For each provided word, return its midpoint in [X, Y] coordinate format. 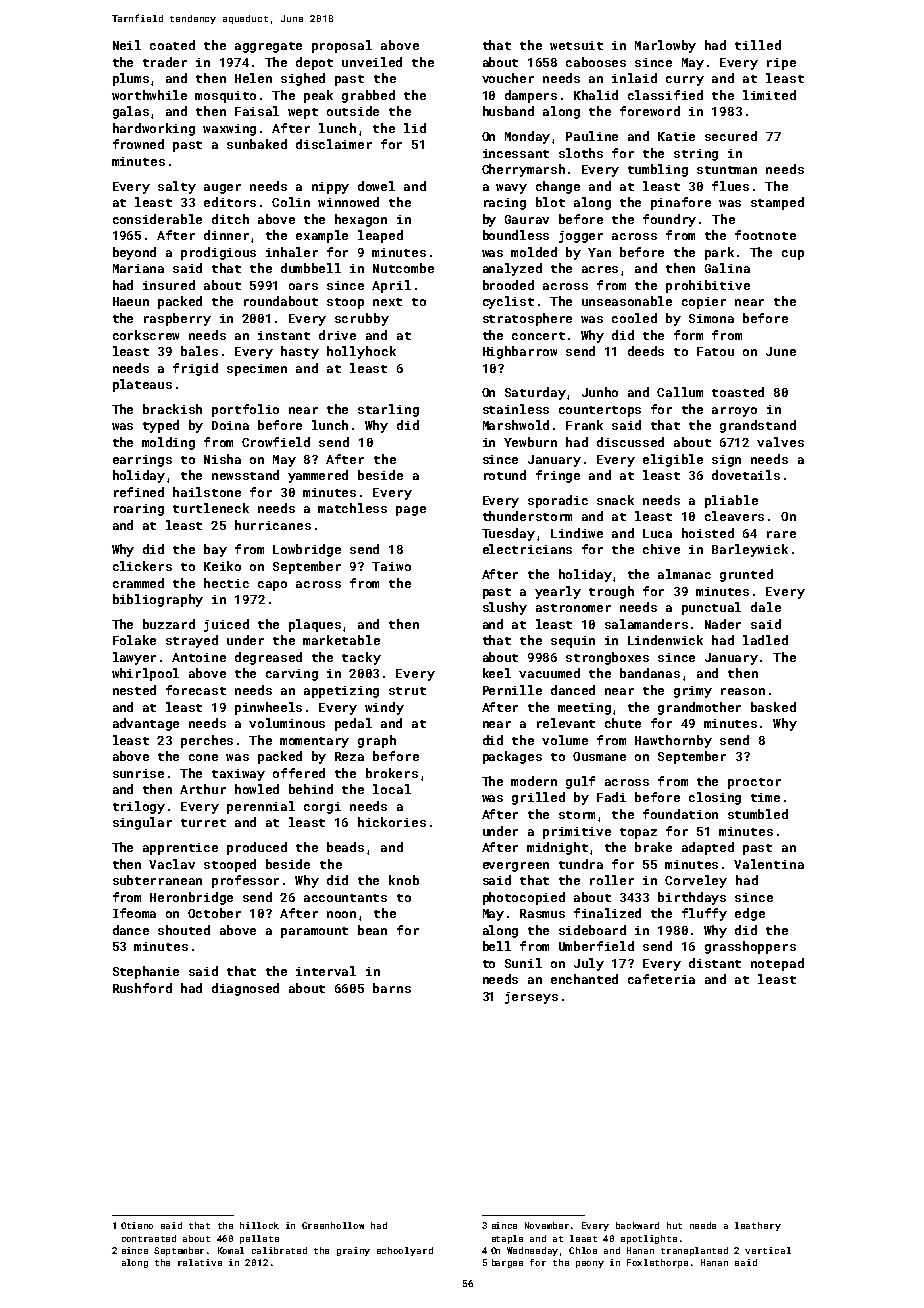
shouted [184, 930]
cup [793, 255]
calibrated [279, 1250]
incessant [516, 153]
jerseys [531, 998]
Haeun [131, 301]
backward [637, 1225]
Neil [127, 45]
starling [388, 410]
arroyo [734, 412]
